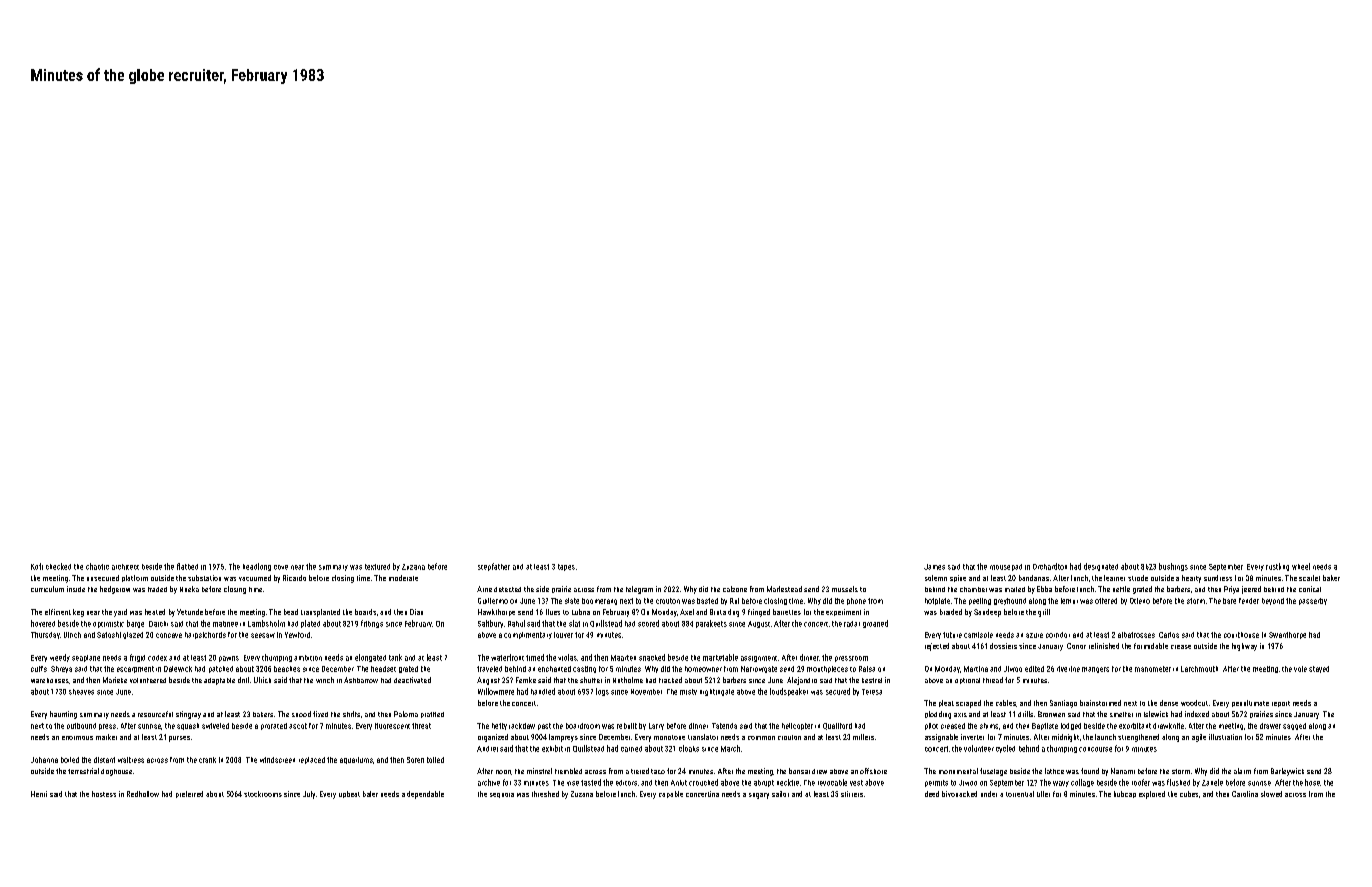 Image resolution: width=1372 pixels, height=887 pixels. I want to click on tiered, so click(640, 771).
